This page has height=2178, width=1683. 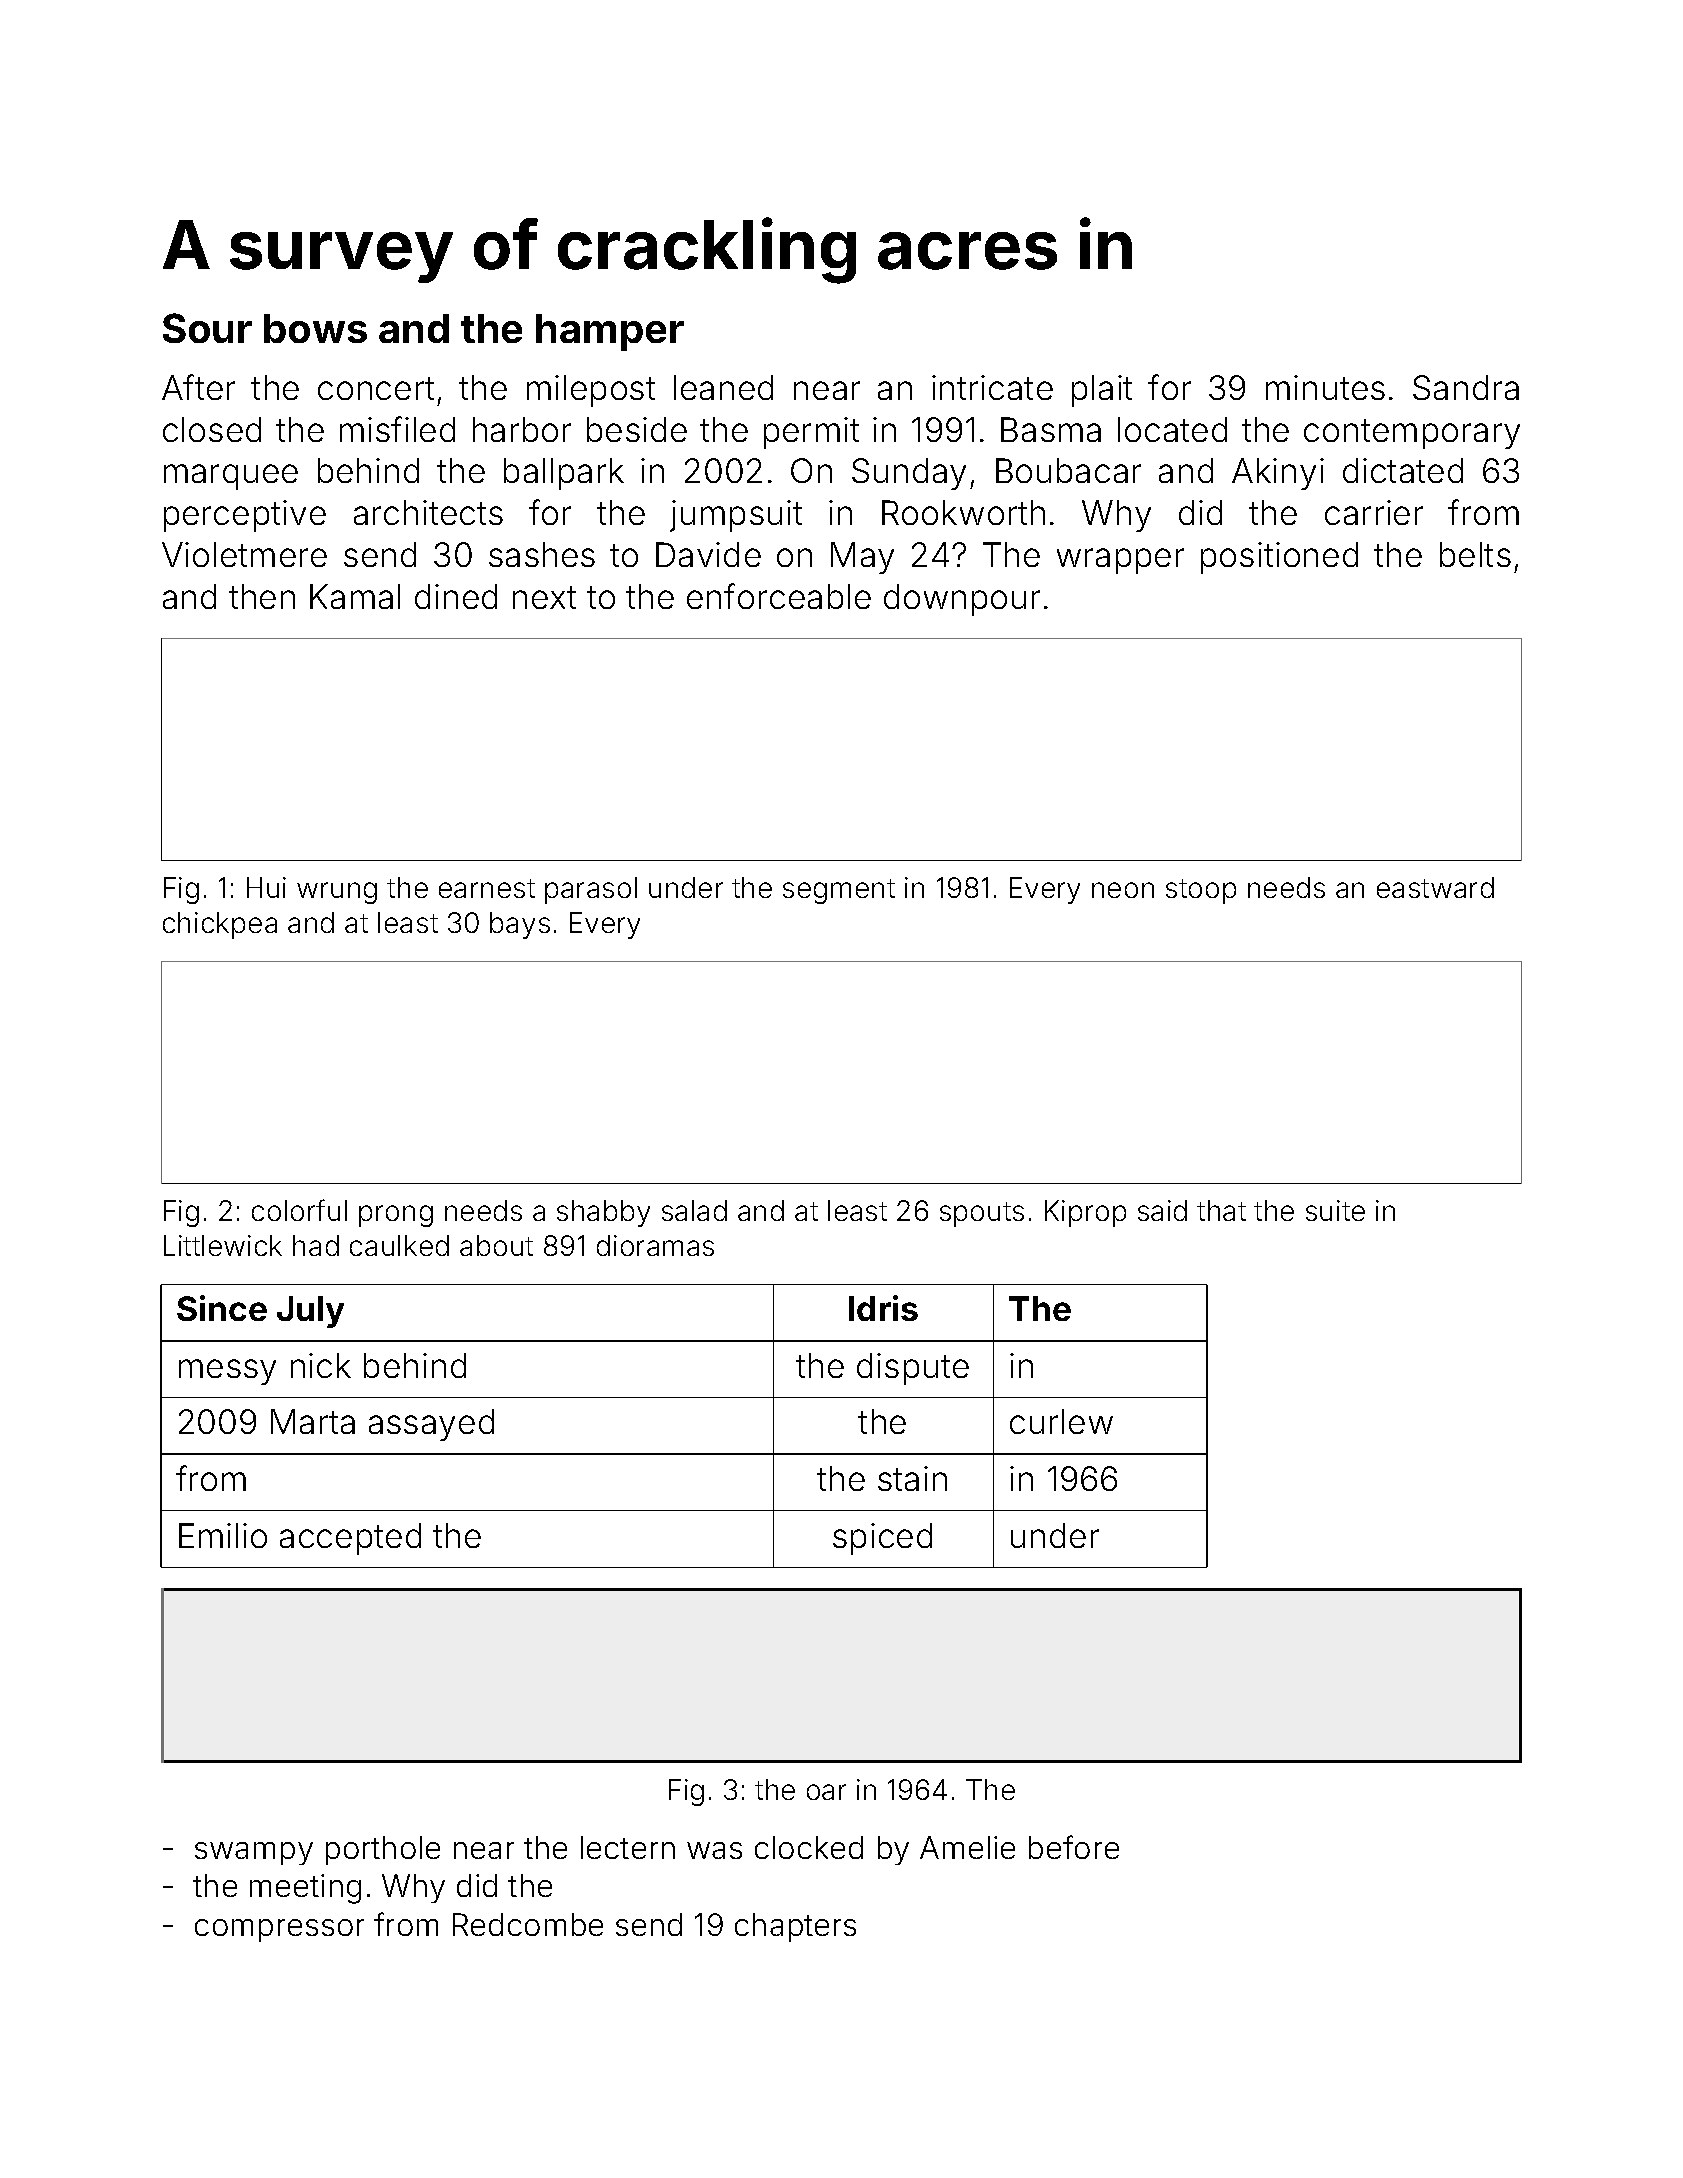 I want to click on accepted, so click(x=350, y=1539).
